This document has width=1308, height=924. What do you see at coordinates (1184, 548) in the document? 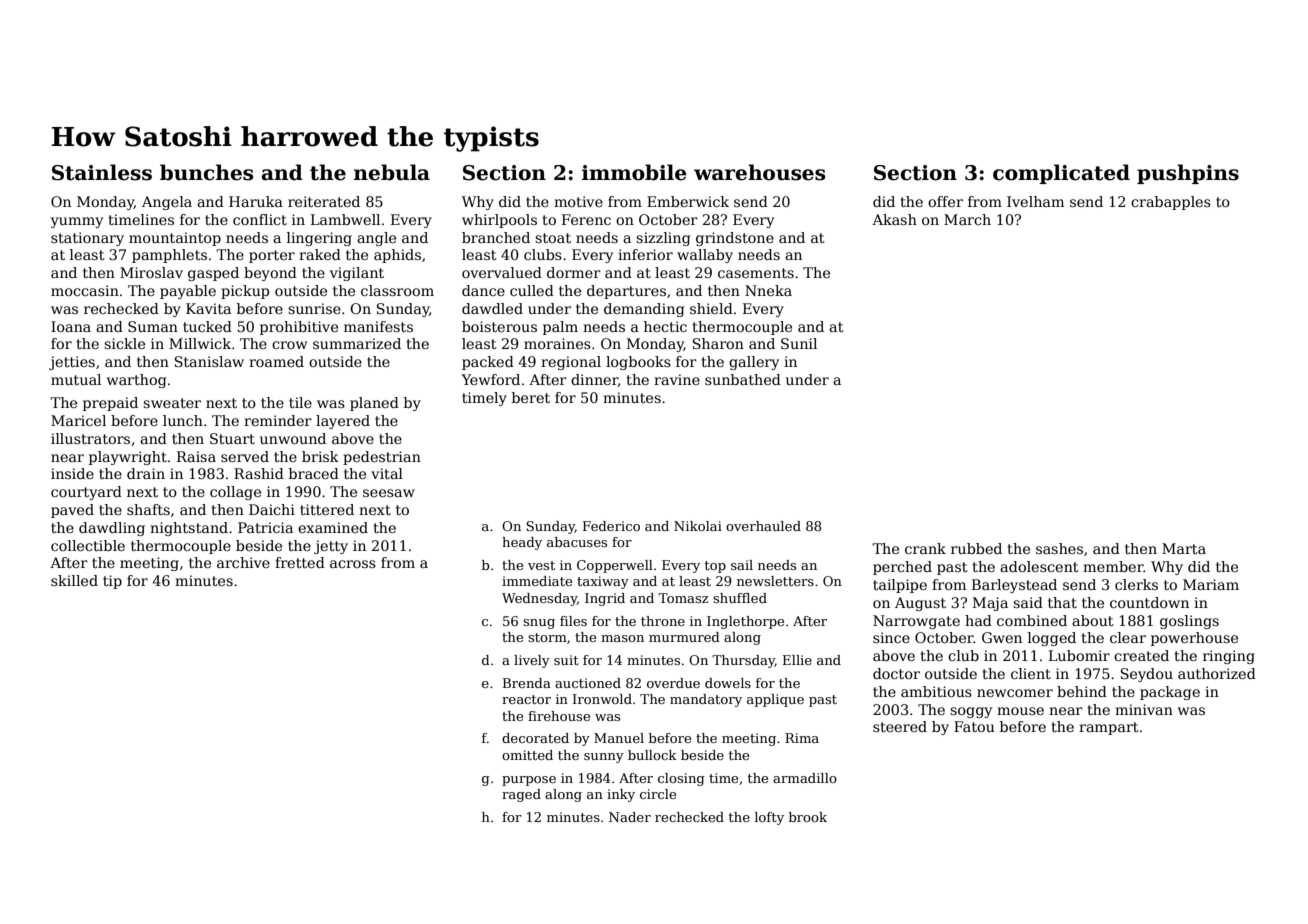
I see `Marta` at bounding box center [1184, 548].
